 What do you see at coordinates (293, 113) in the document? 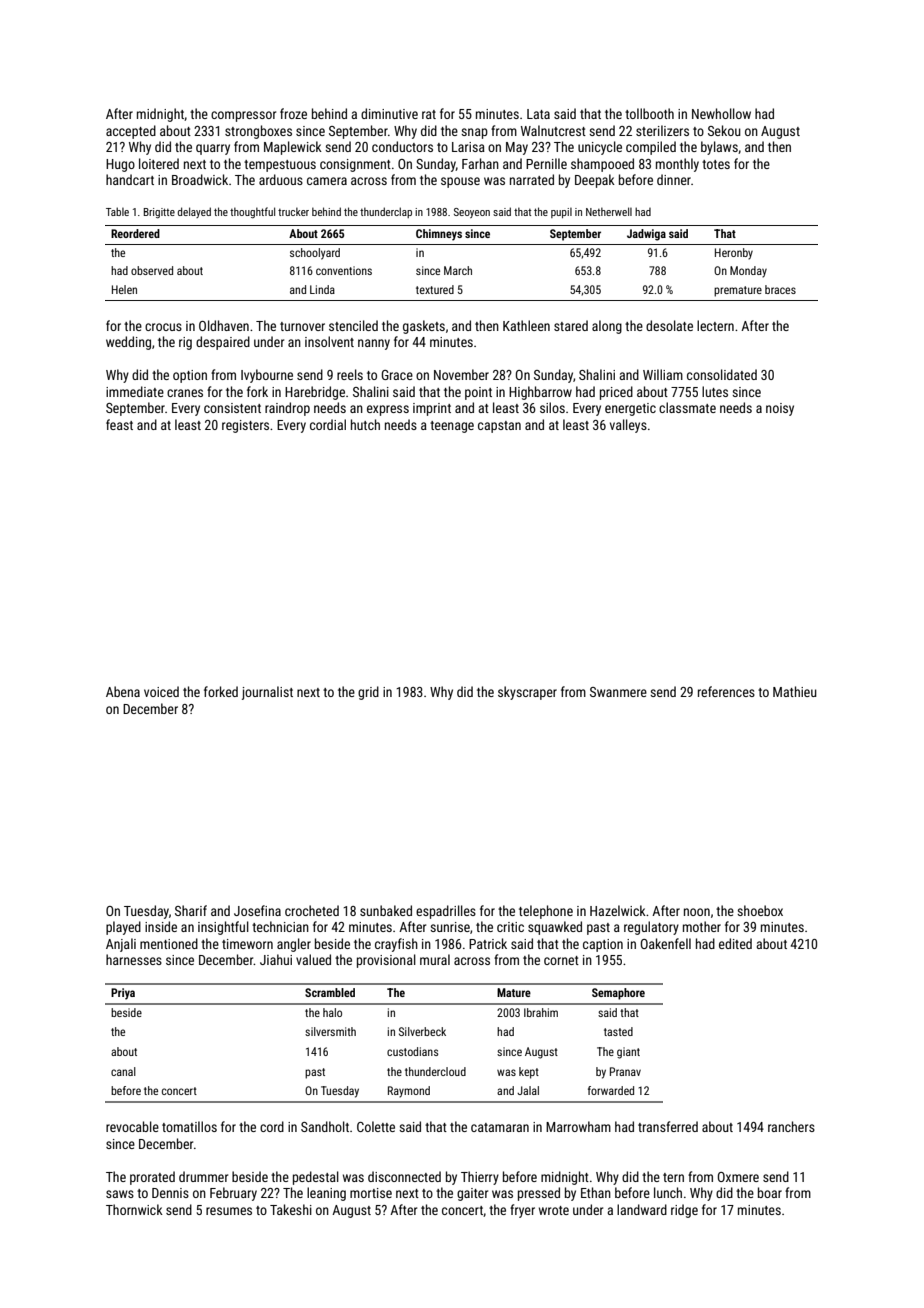
I see `froze` at bounding box center [293, 113].
